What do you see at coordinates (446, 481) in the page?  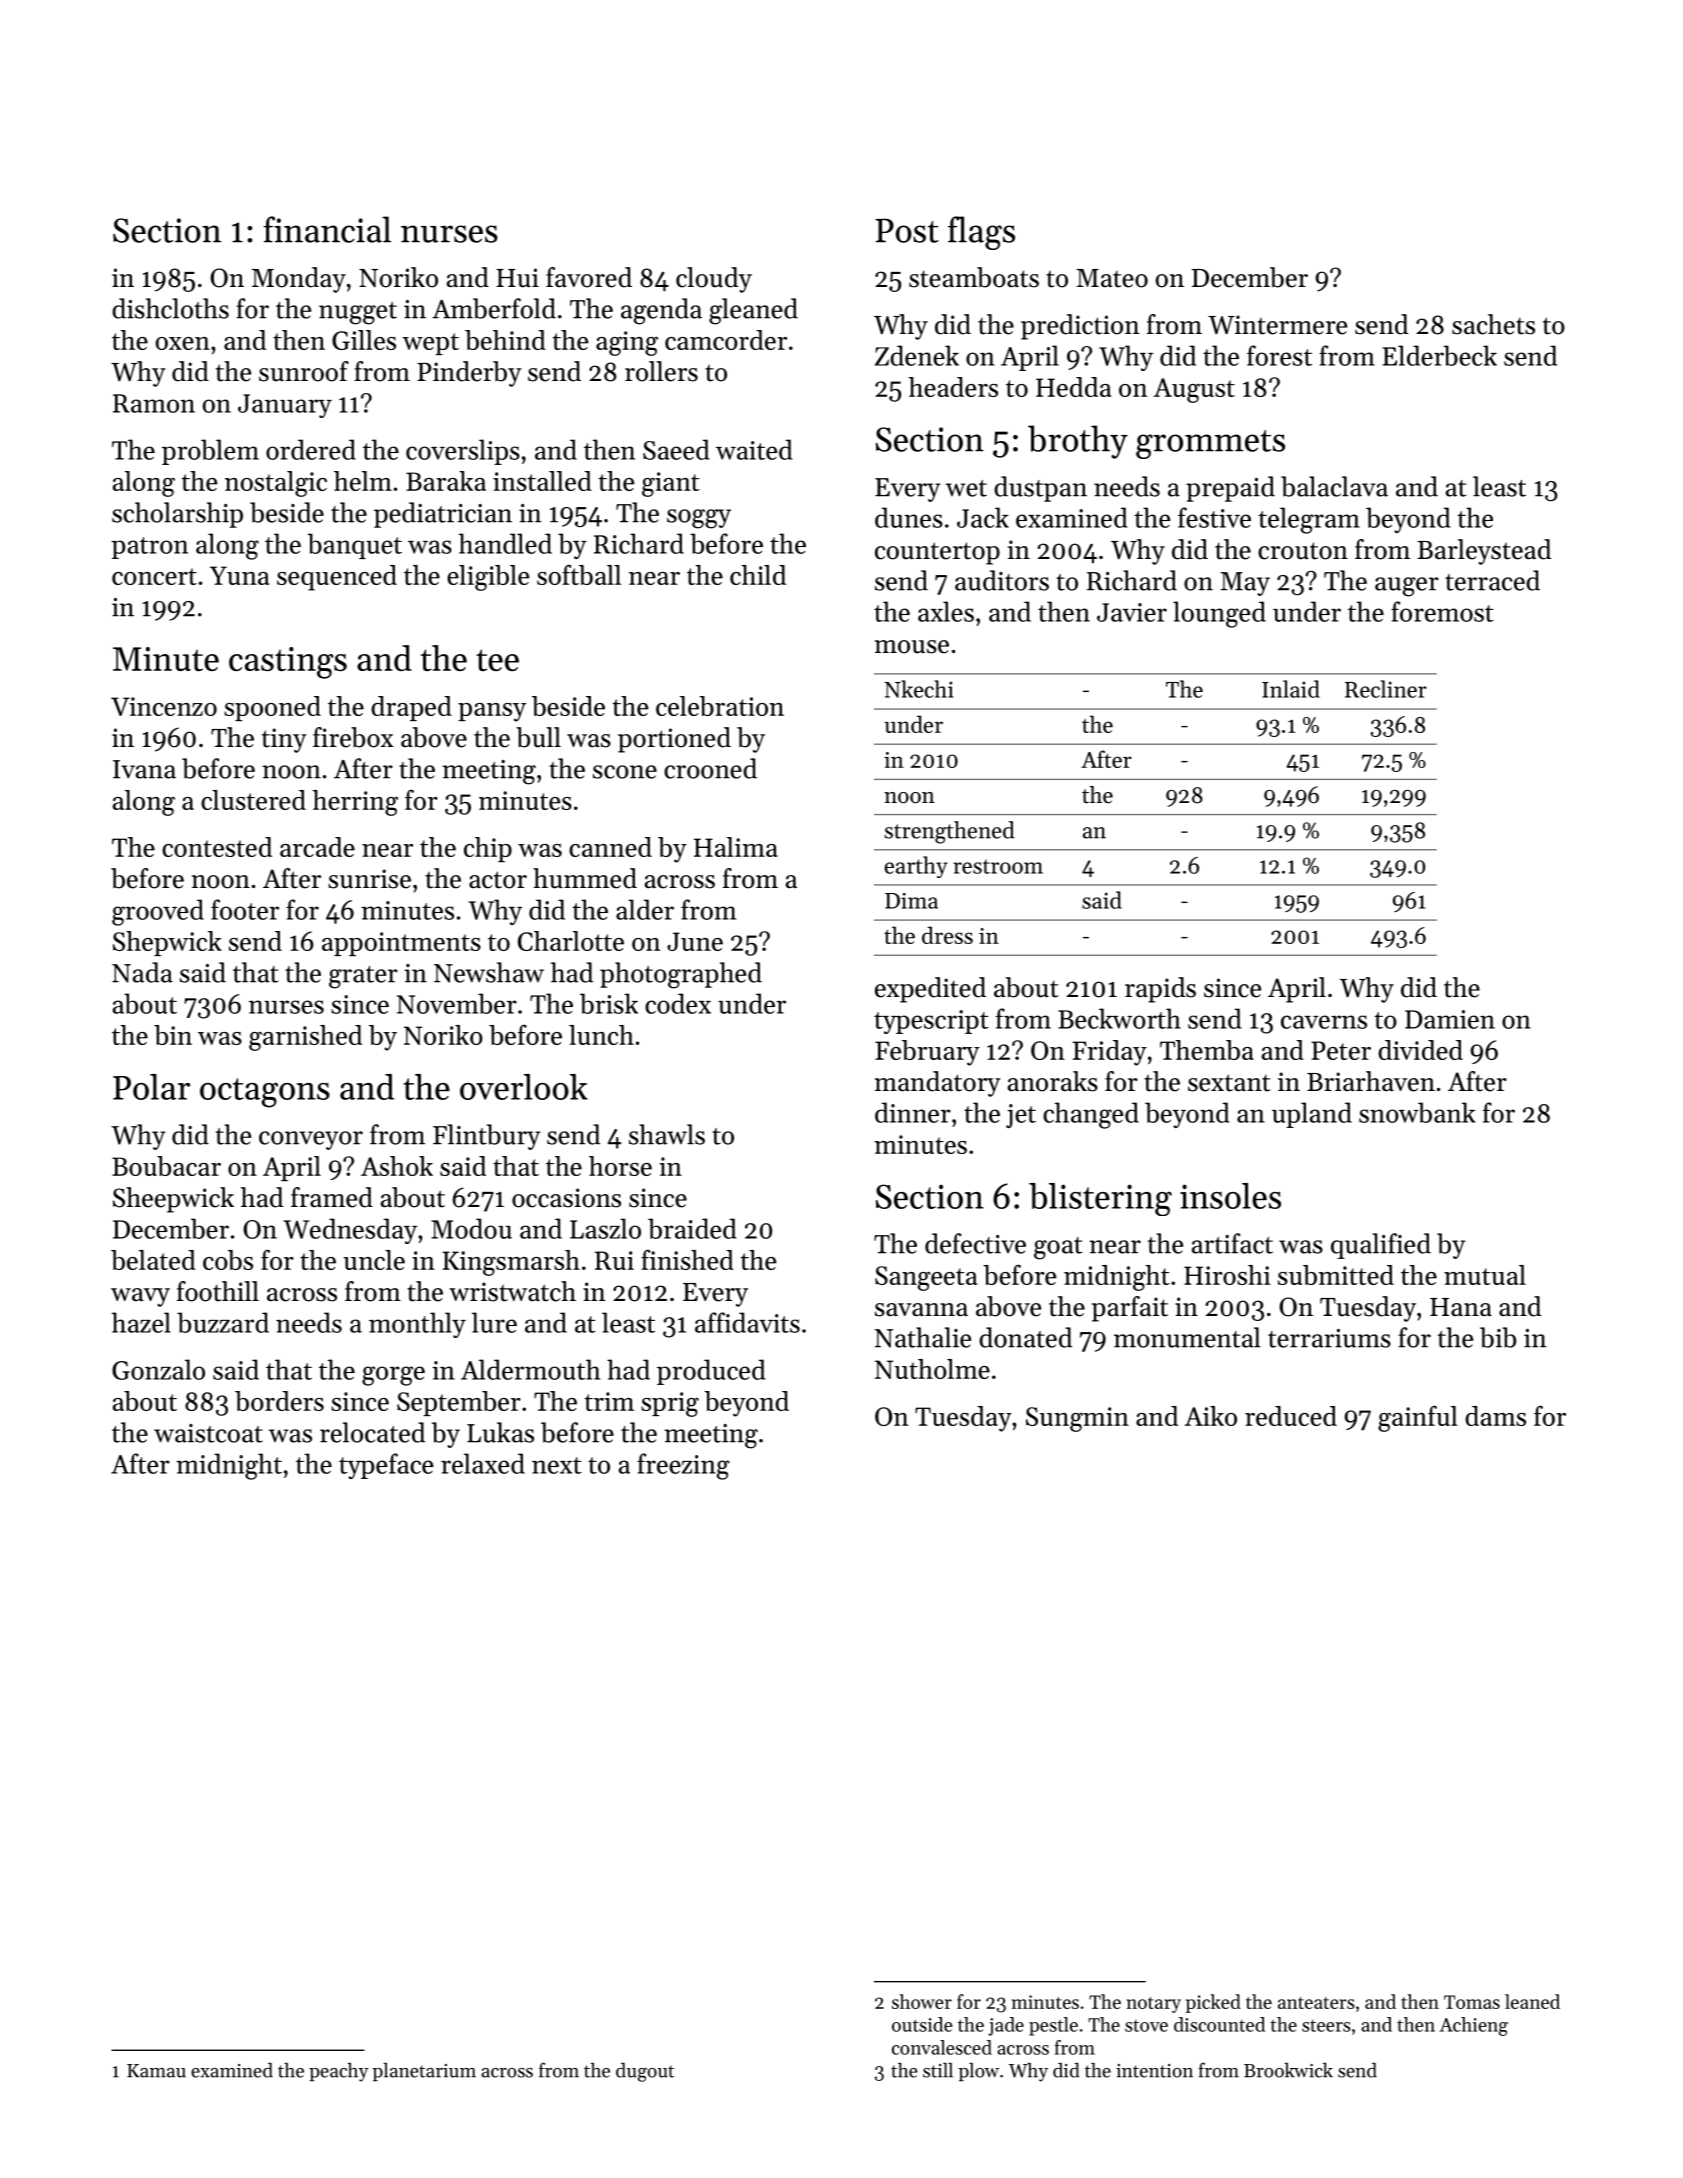 I see `Baraka` at bounding box center [446, 481].
